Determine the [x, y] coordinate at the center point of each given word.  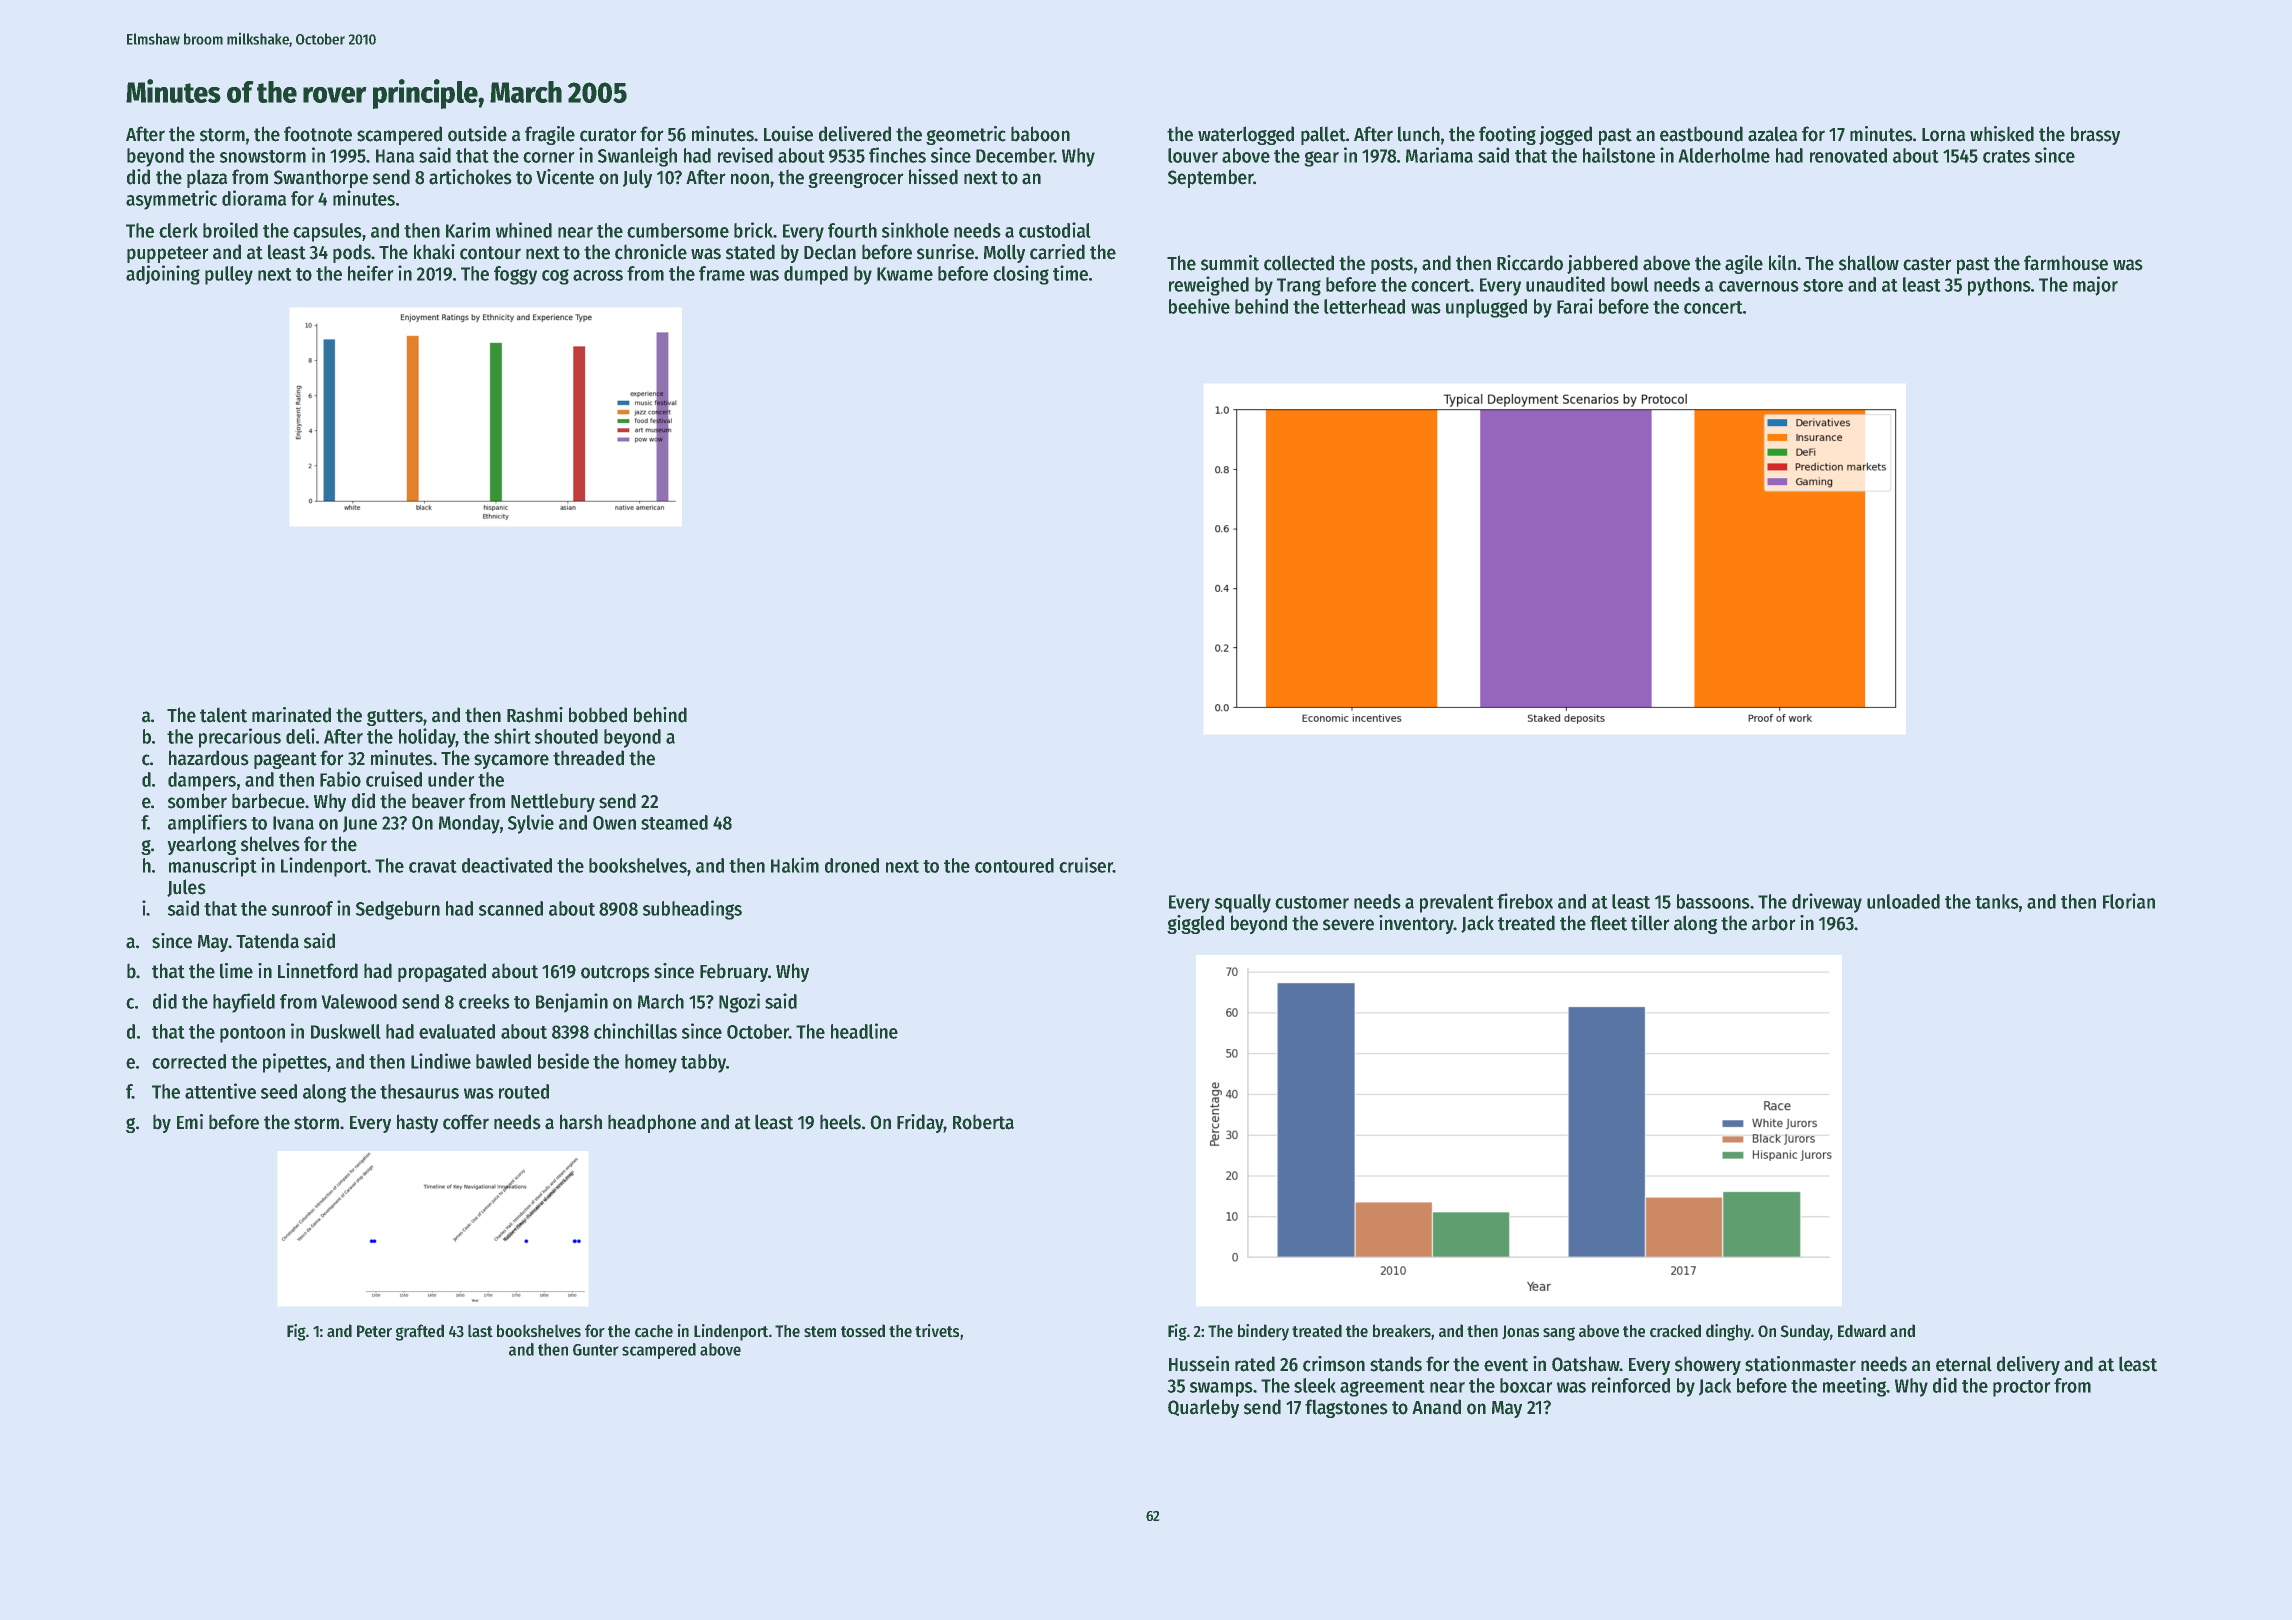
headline [864, 1031]
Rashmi [535, 715]
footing [1507, 135]
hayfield [244, 1003]
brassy [2095, 135]
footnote [318, 134]
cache [654, 1331]
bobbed [598, 715]
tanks [1997, 901]
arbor [1773, 923]
